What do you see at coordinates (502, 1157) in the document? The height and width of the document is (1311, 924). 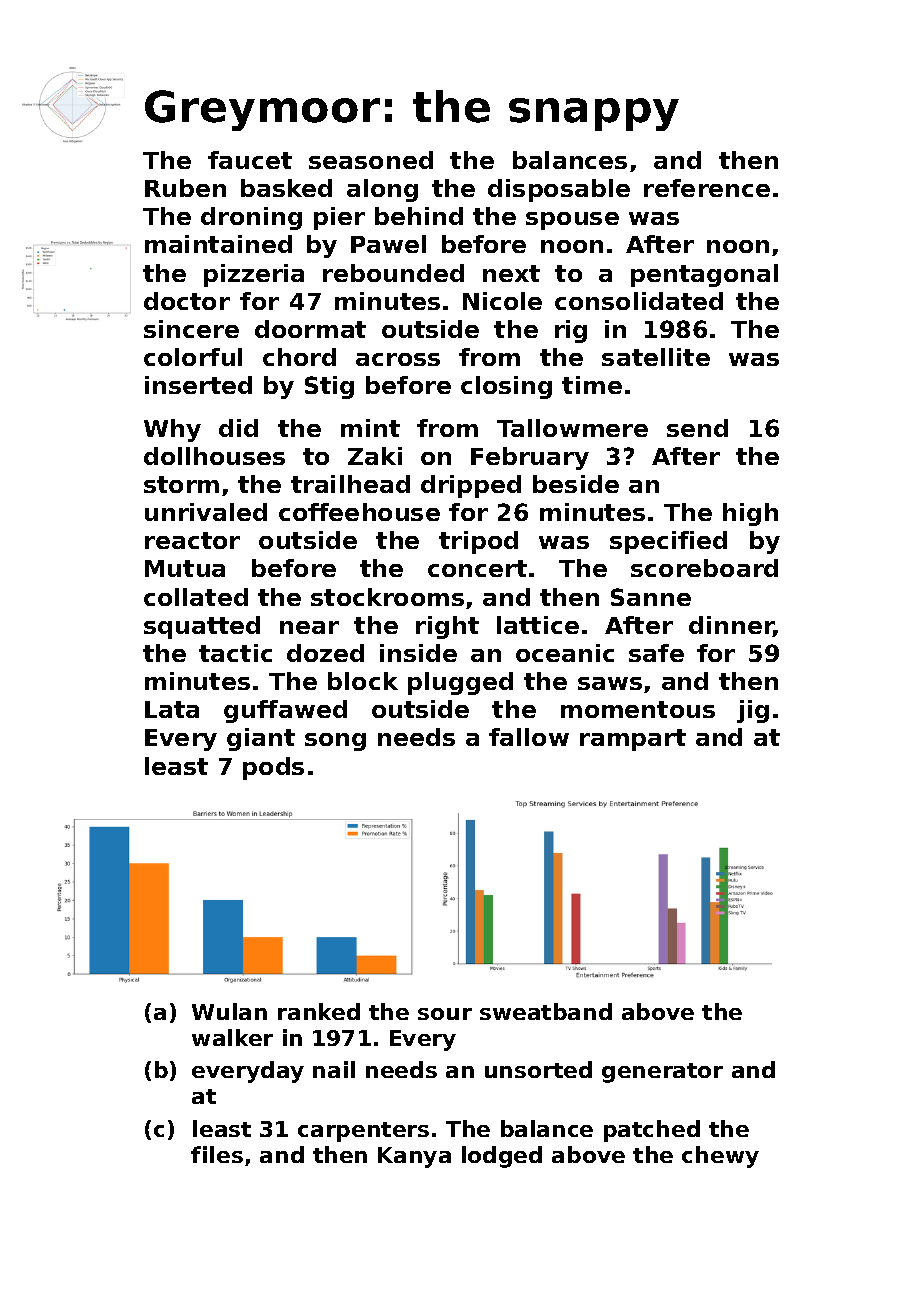 I see `lodged` at bounding box center [502, 1157].
